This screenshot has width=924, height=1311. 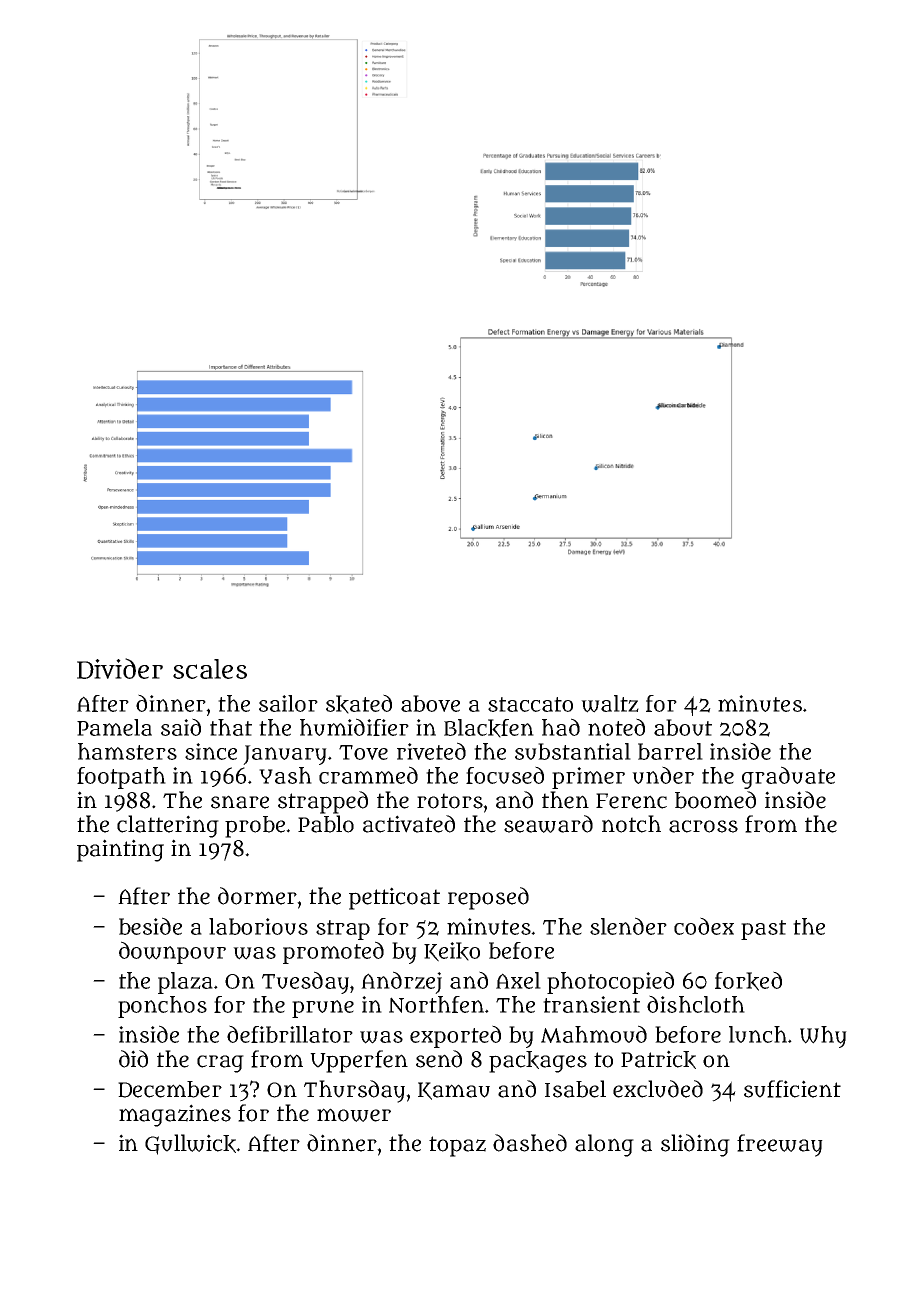 What do you see at coordinates (409, 824) in the screenshot?
I see `activated` at bounding box center [409, 824].
